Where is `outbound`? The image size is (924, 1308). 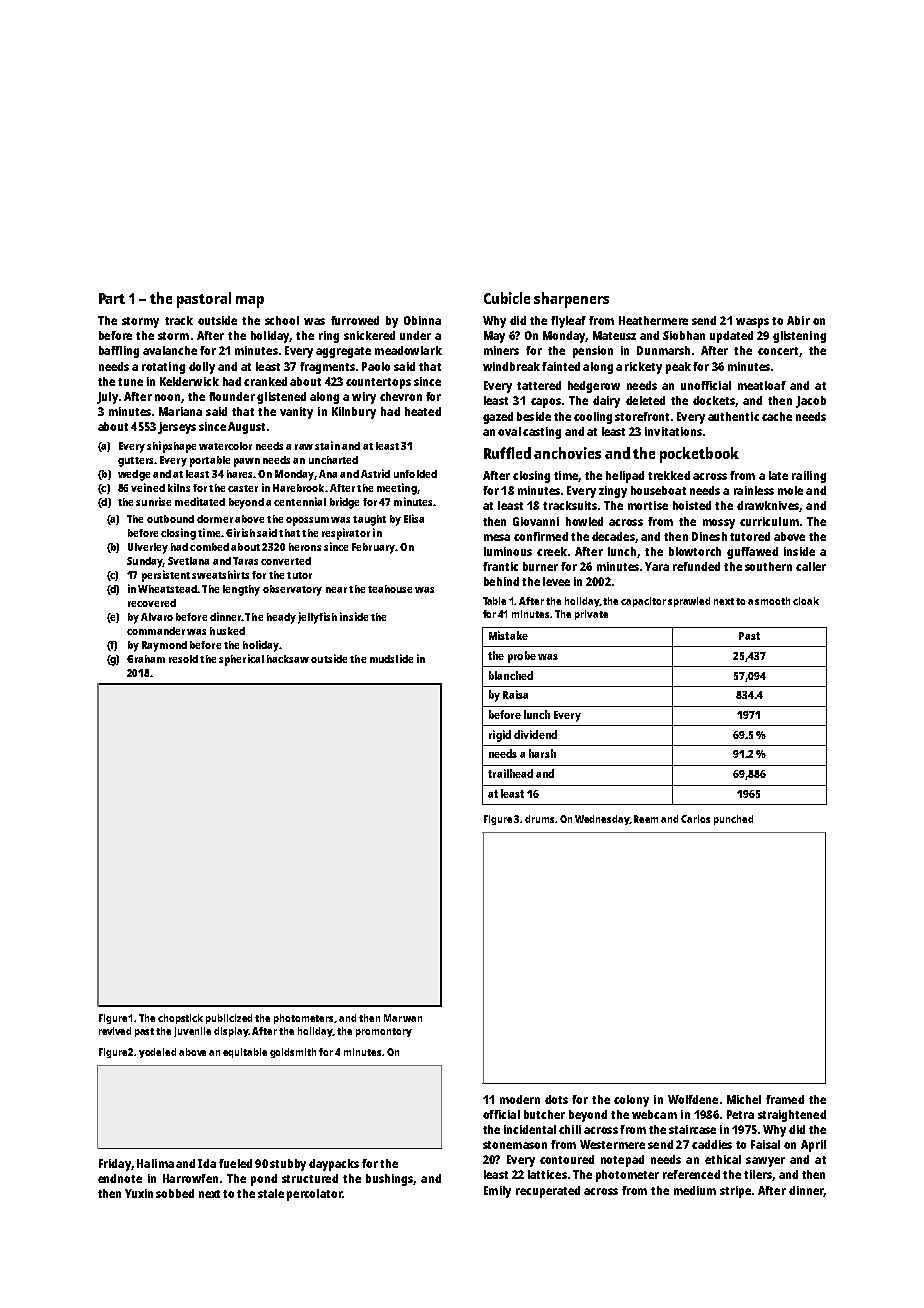 outbound is located at coordinates (170, 519).
